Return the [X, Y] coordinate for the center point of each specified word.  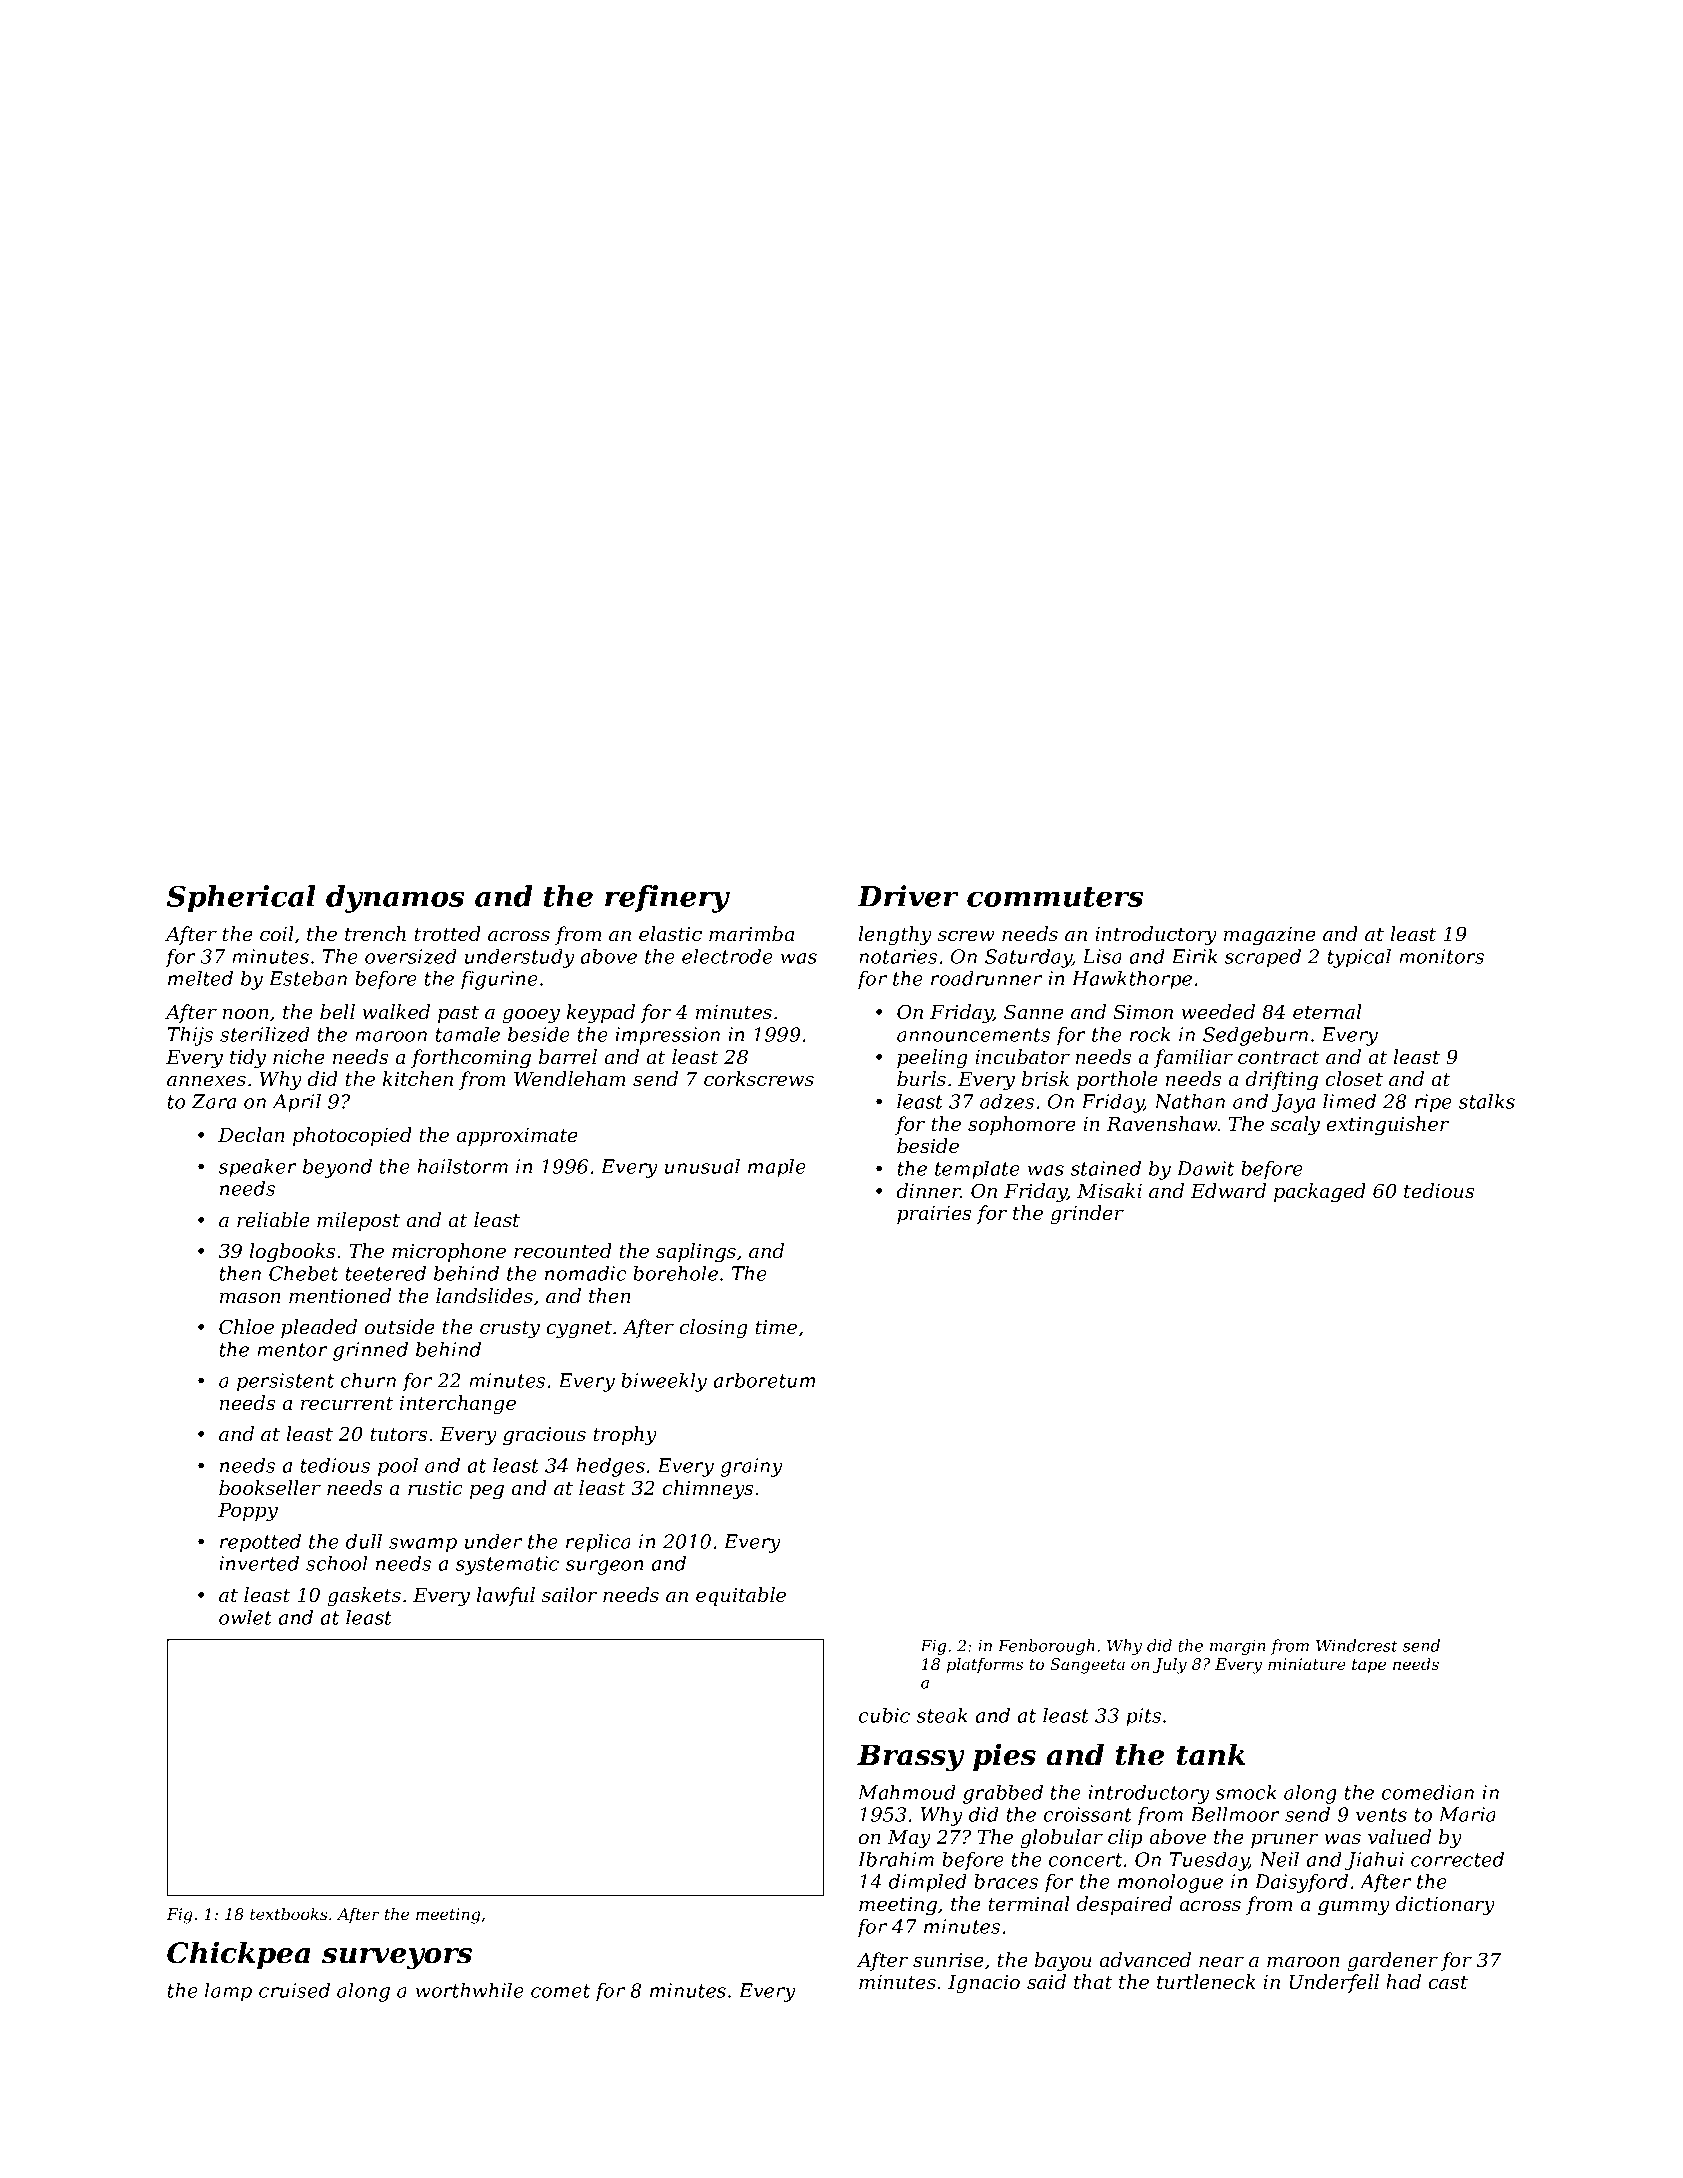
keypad [601, 1014]
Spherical [241, 899]
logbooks [292, 1253]
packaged [1320, 1193]
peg [487, 1492]
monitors [1441, 956]
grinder [1087, 1215]
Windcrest [1357, 1645]
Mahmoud [907, 1792]
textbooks [289, 1914]
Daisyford [1301, 1883]
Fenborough [1046, 1647]
